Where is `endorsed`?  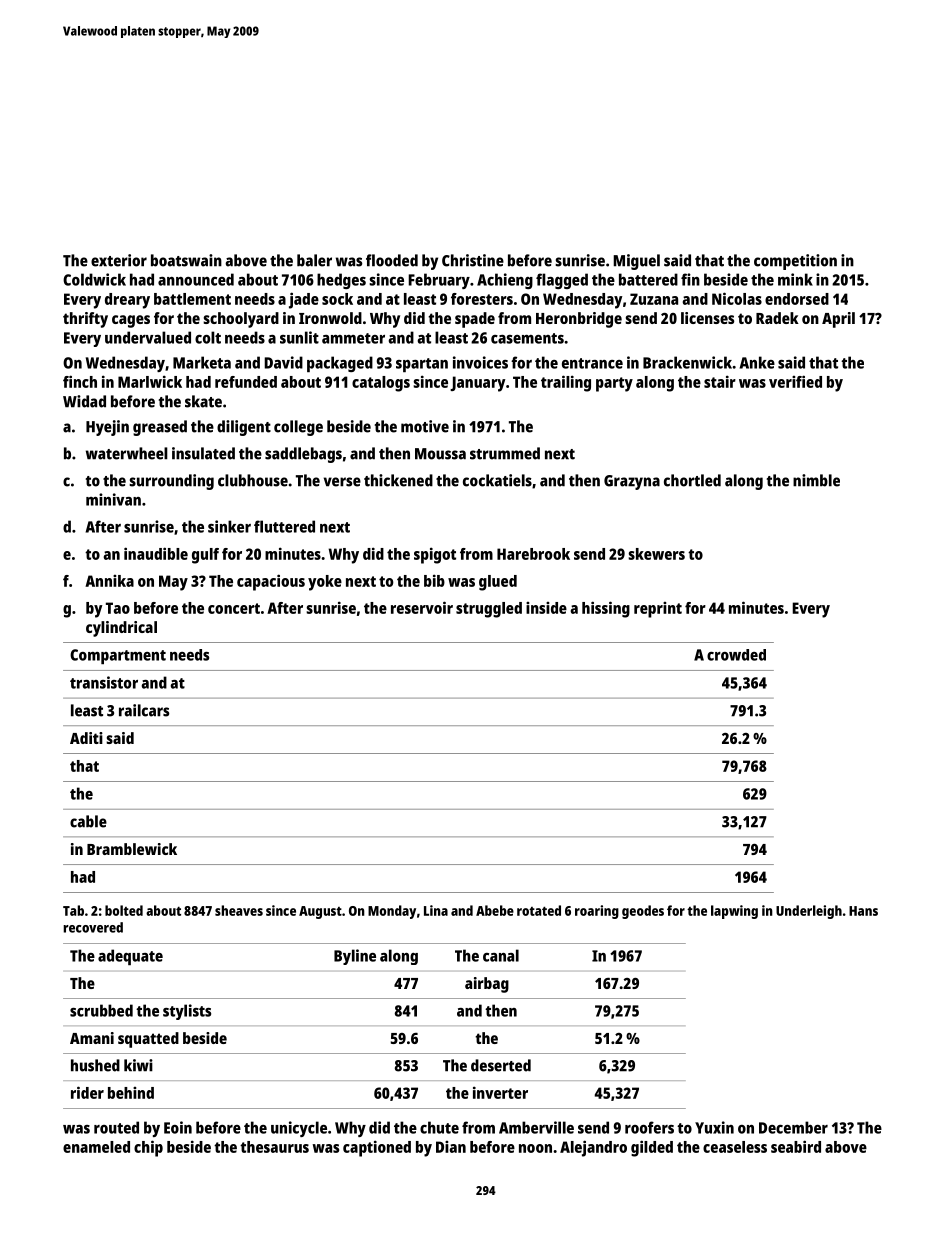
endorsed is located at coordinates (797, 299).
